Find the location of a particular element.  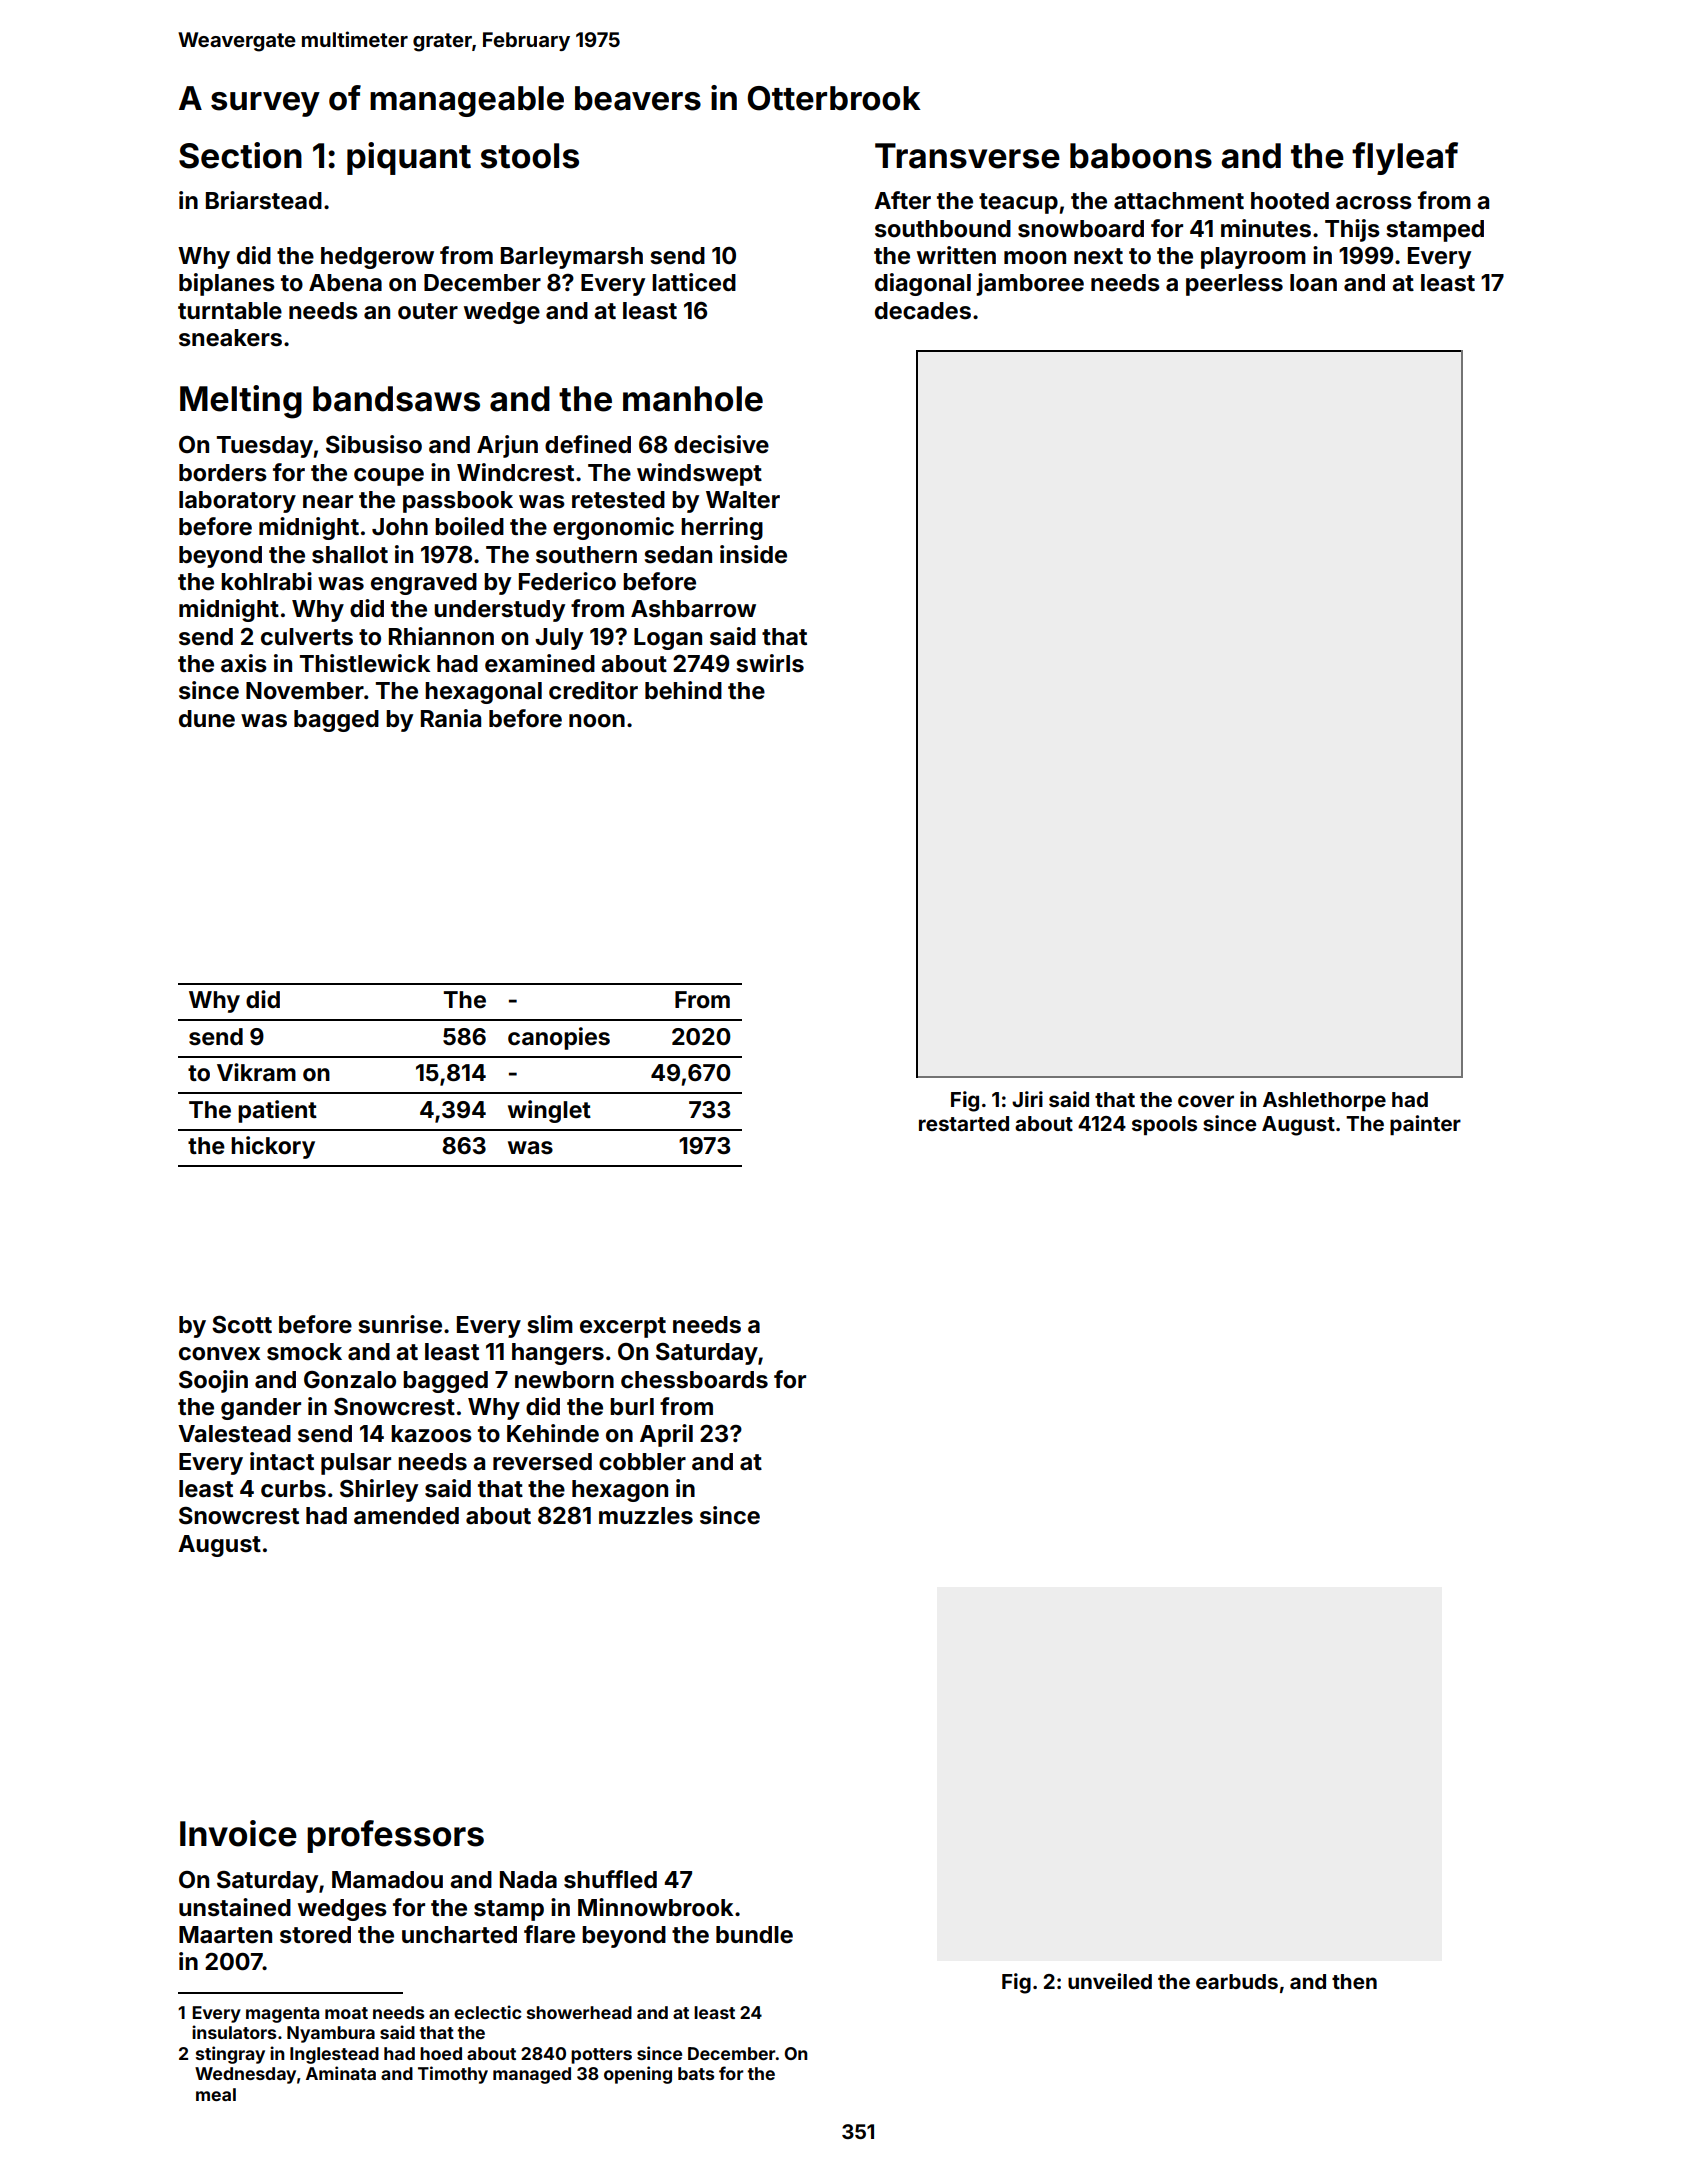

flyleaf is located at coordinates (1405, 158).
